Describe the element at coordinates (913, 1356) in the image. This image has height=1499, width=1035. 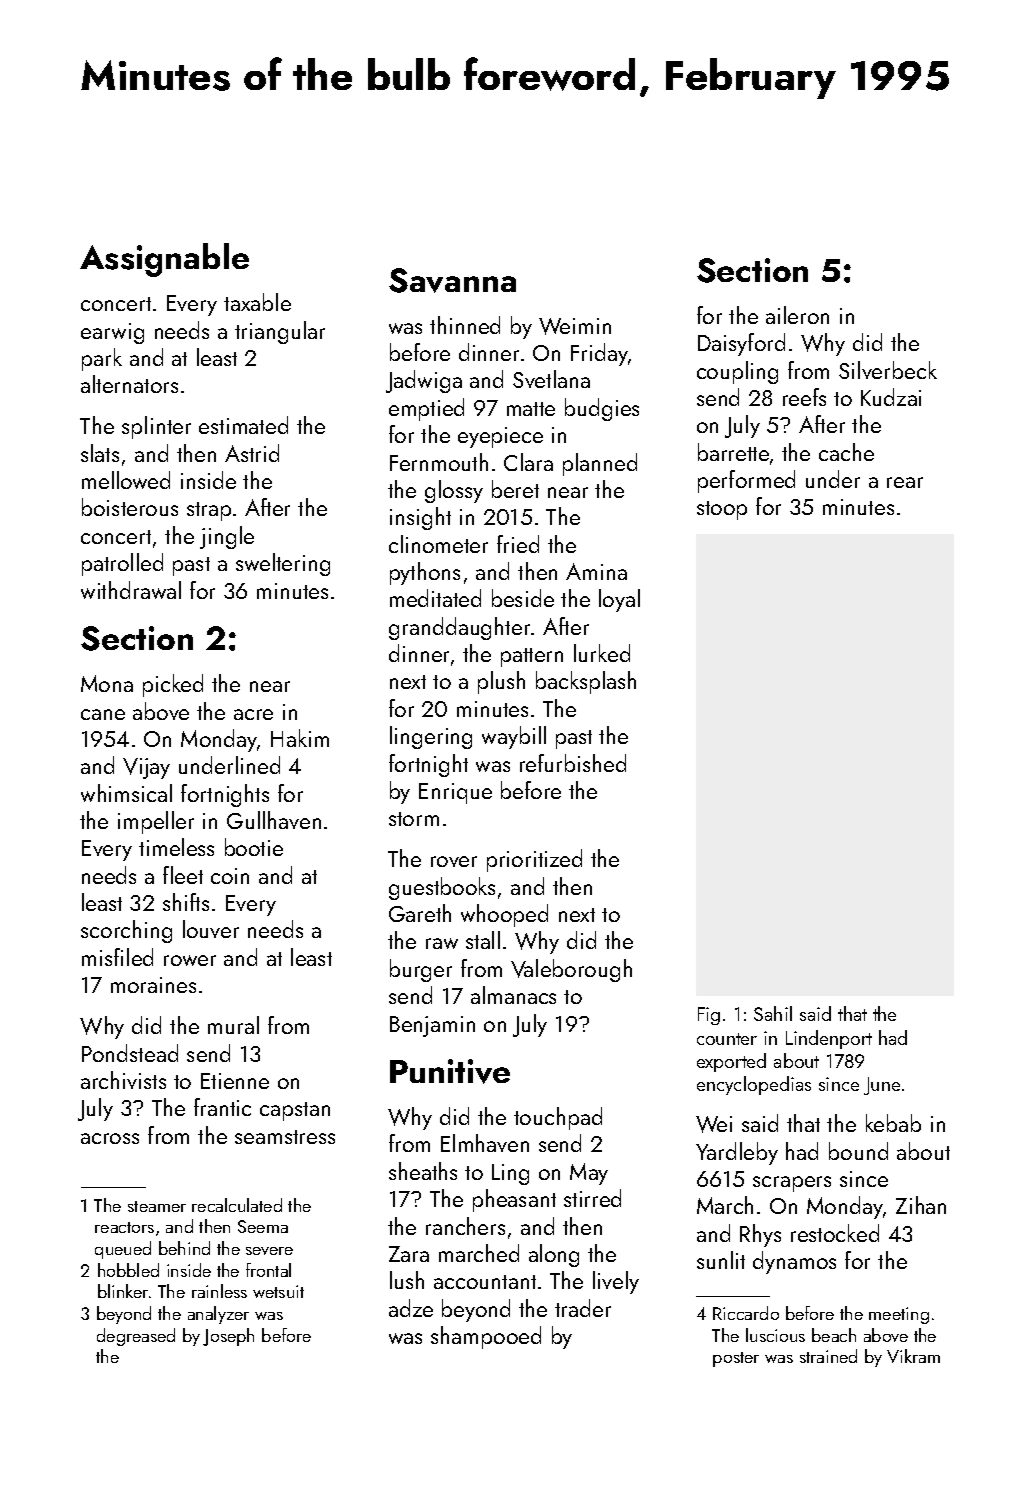
I see `Vikram` at that location.
